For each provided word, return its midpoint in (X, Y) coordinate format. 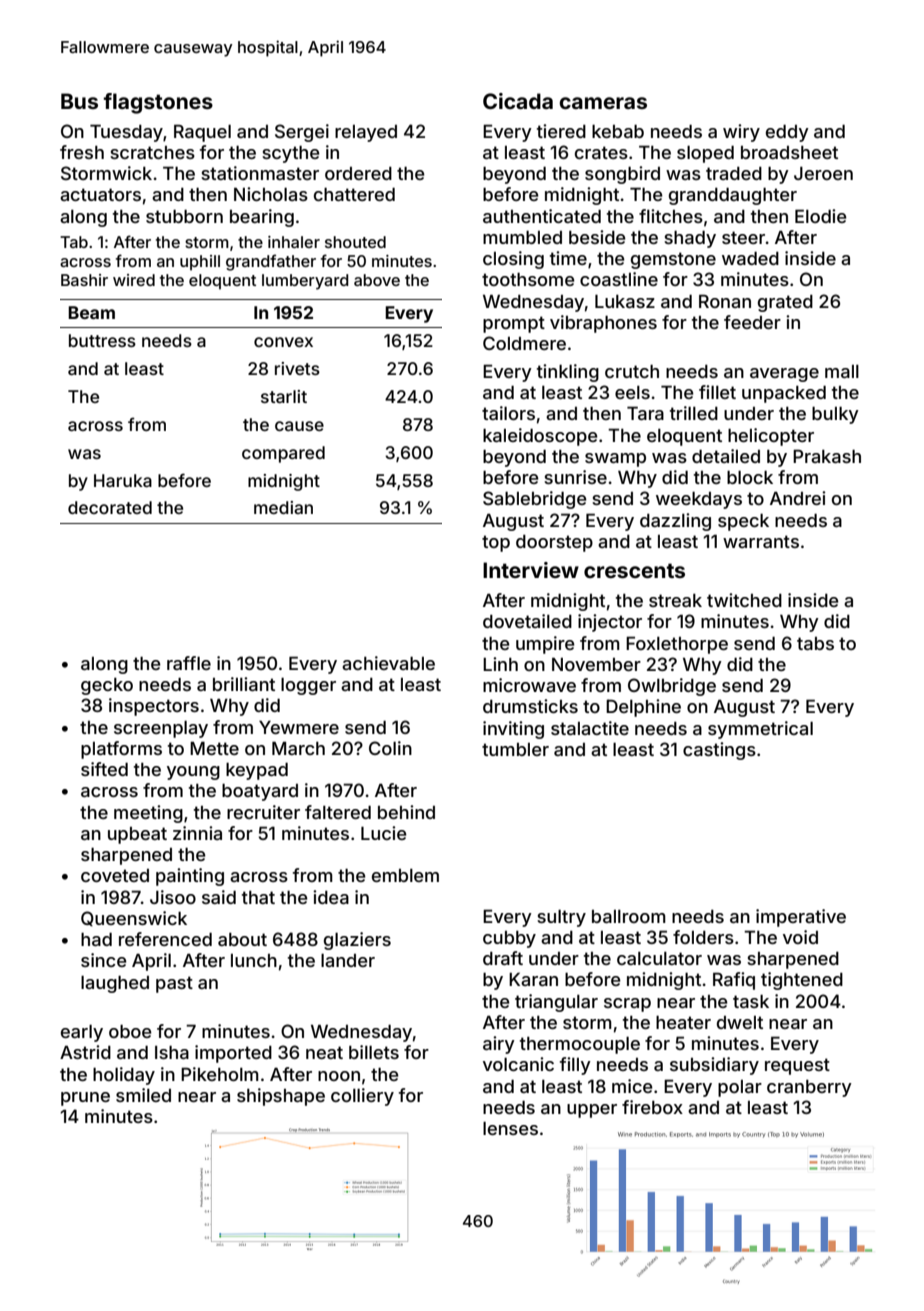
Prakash (827, 456)
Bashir (84, 280)
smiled (143, 1095)
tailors (508, 413)
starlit (284, 396)
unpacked (784, 394)
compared (283, 454)
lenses (510, 1128)
